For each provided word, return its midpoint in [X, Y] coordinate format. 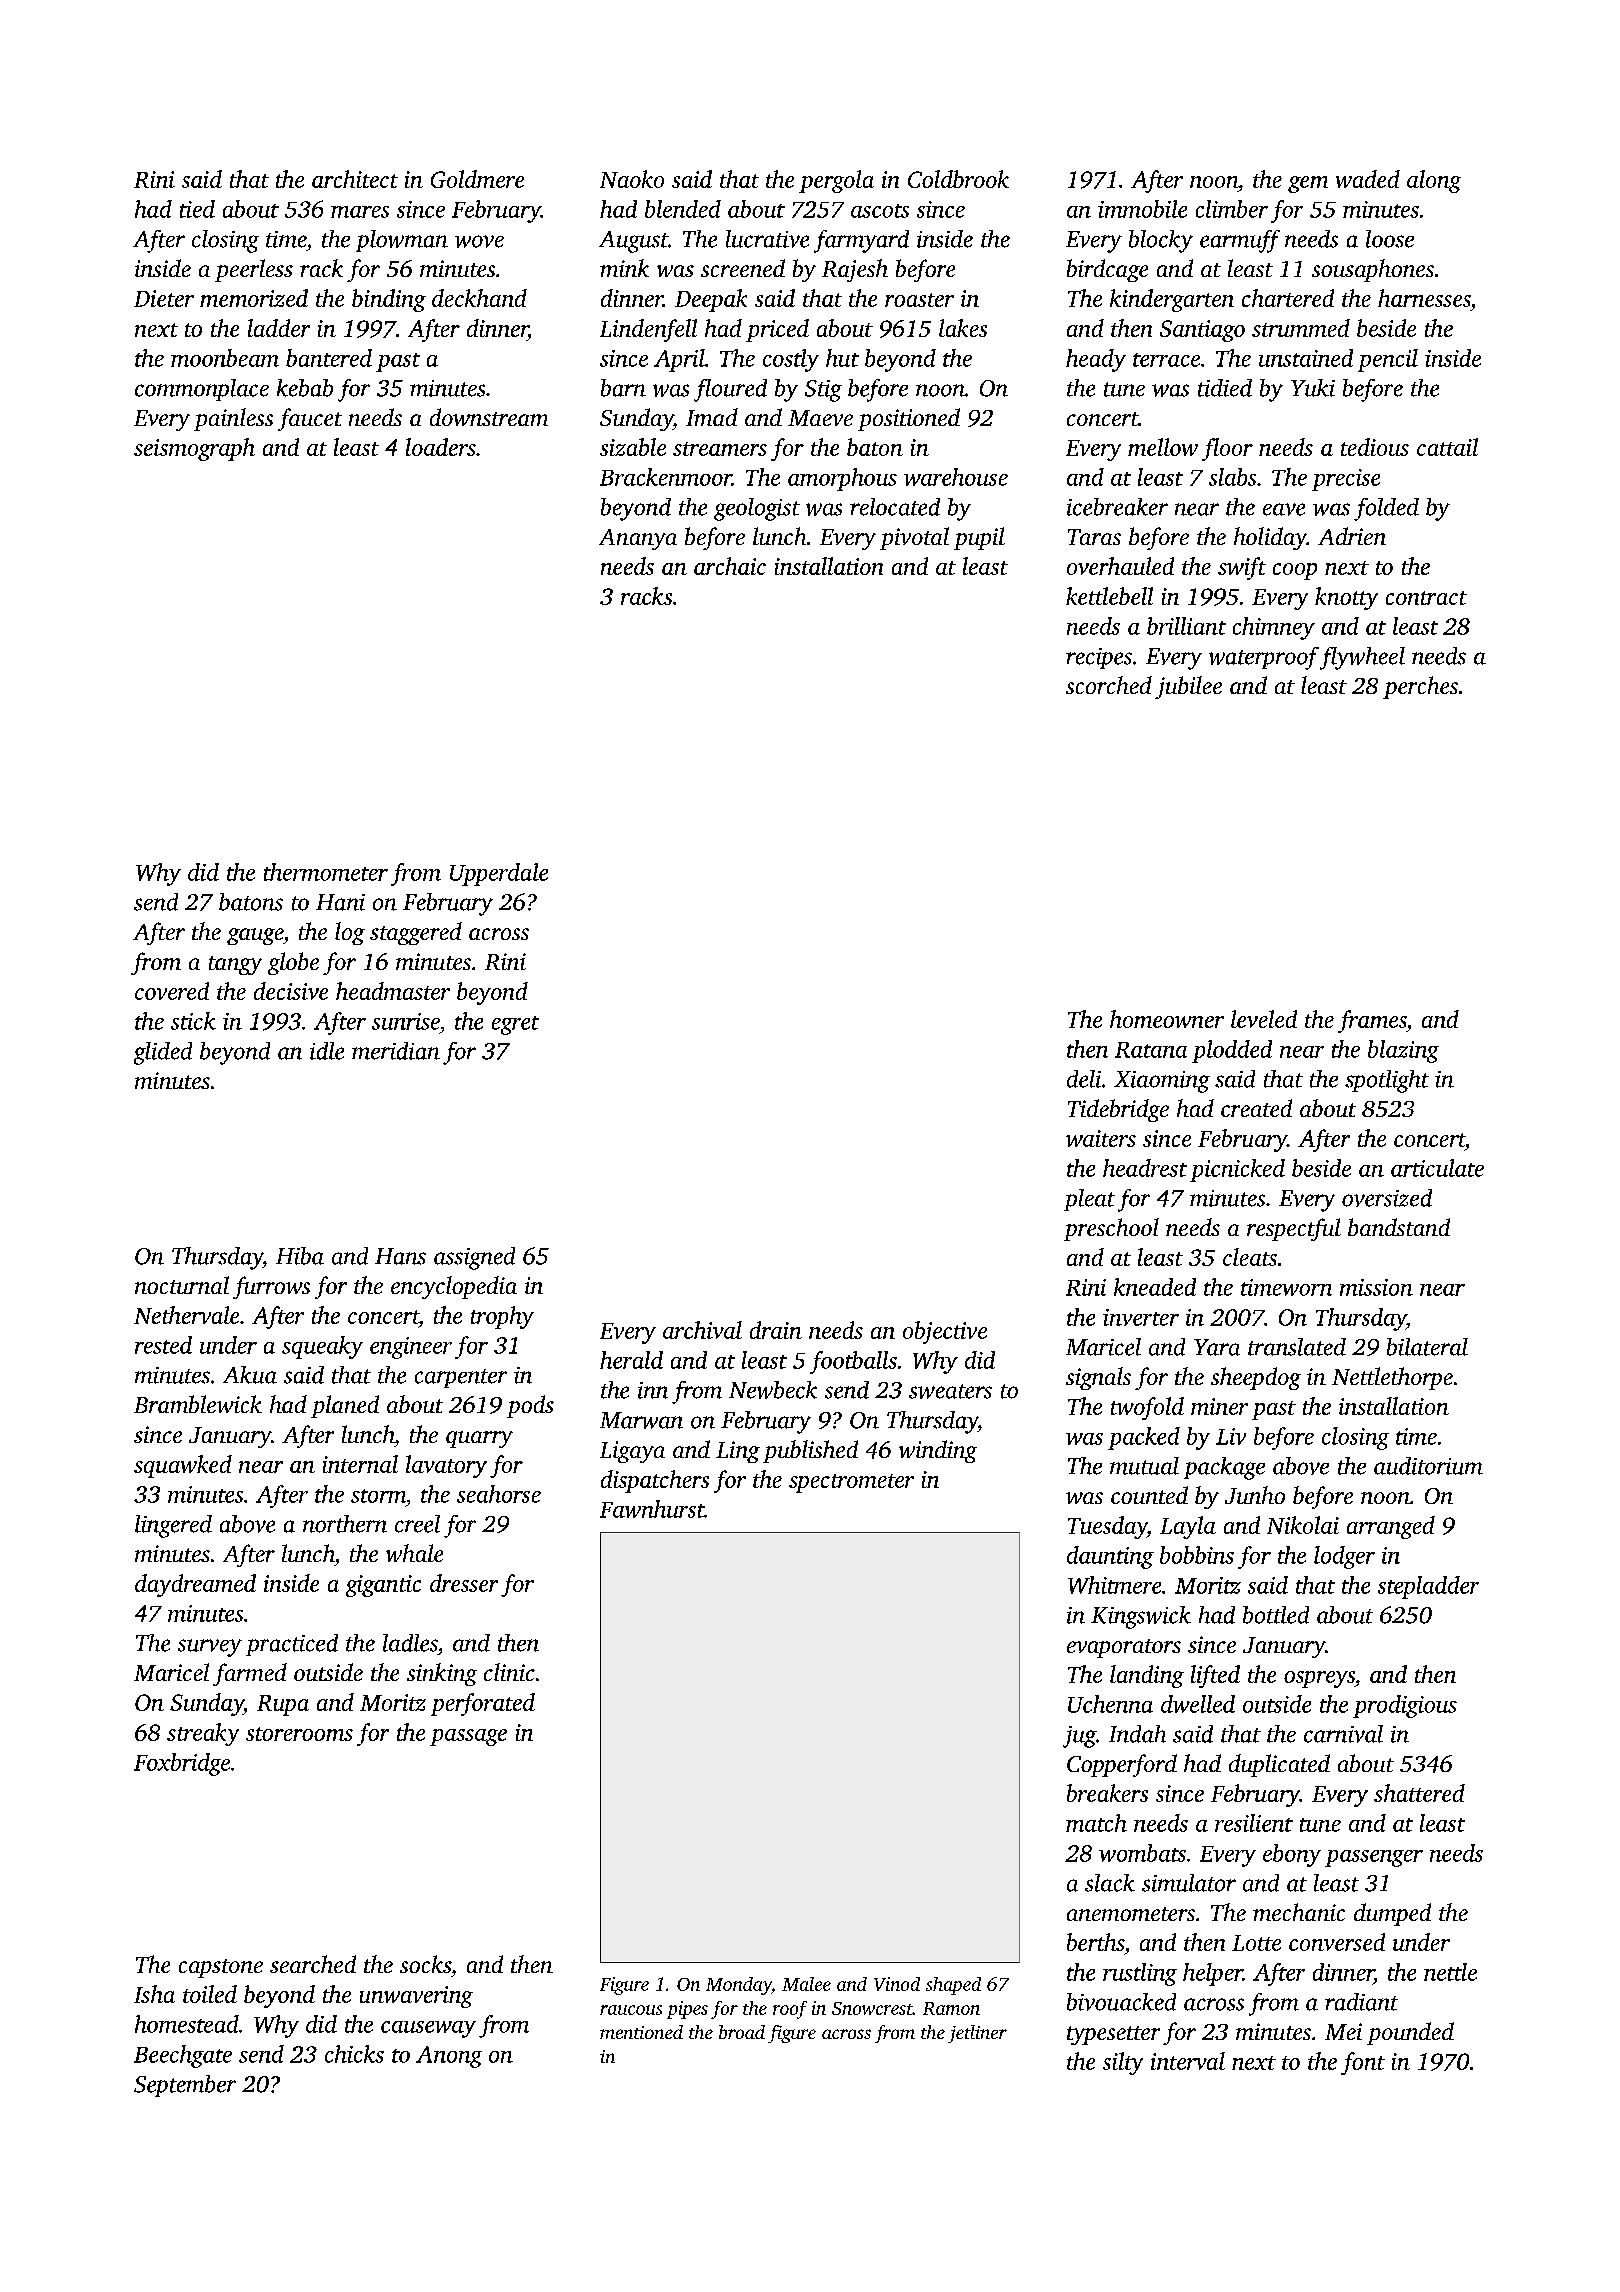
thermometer [326, 872]
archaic [730, 566]
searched [313, 1964]
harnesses [1424, 298]
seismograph [194, 449]
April [679, 360]
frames [1372, 1021]
